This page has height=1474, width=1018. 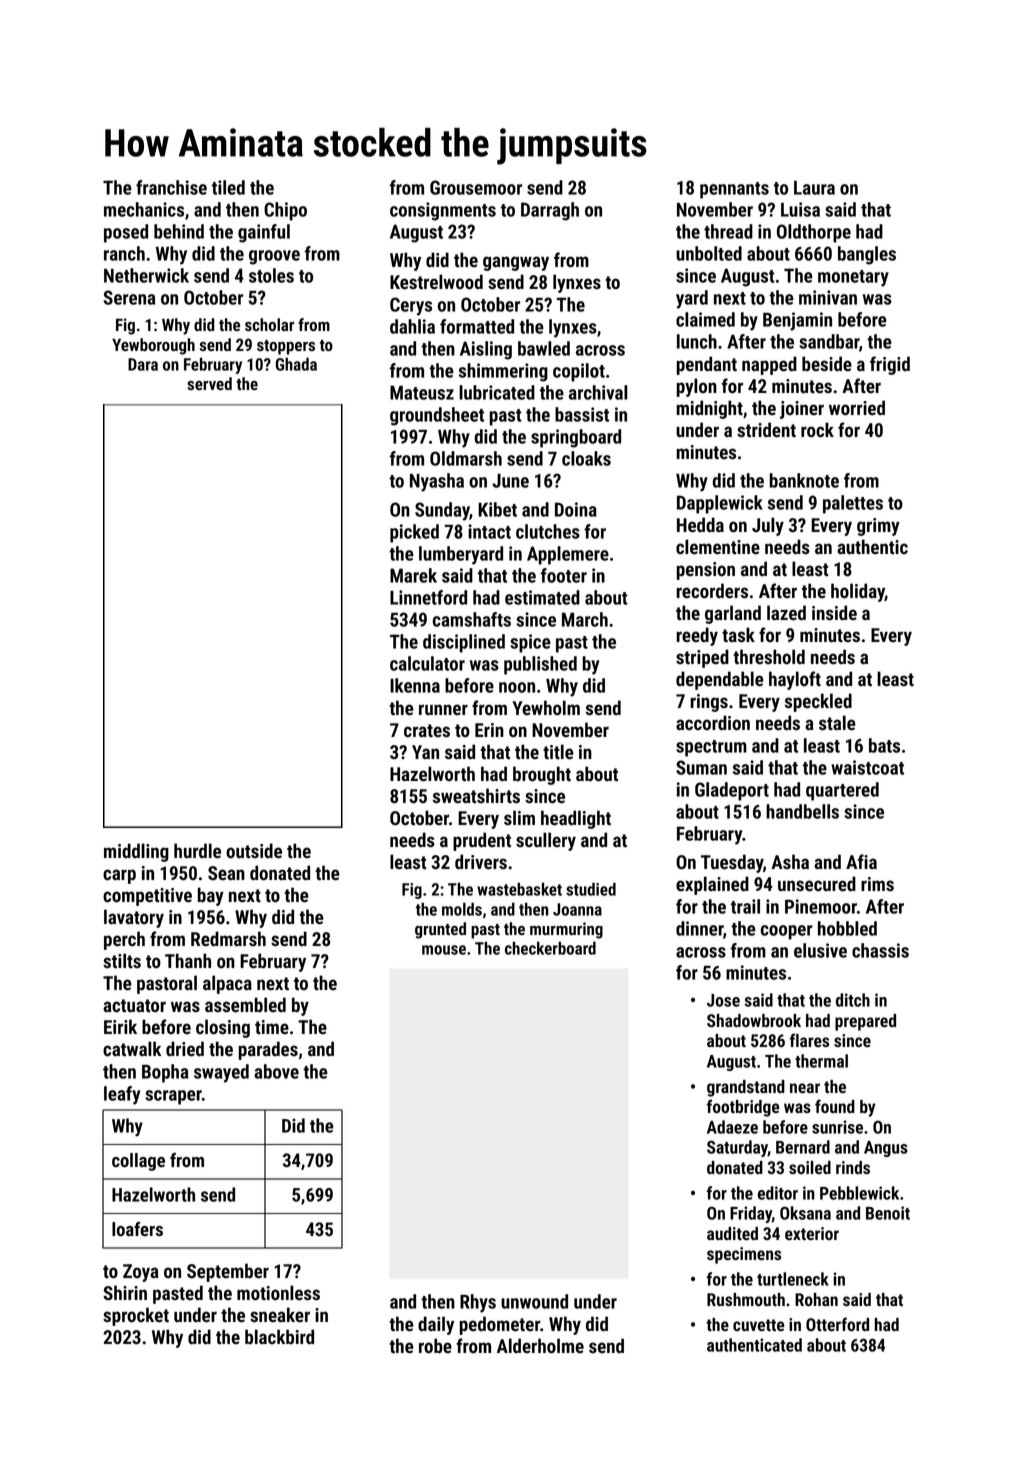 What do you see at coordinates (734, 190) in the page?
I see `pennants` at bounding box center [734, 190].
